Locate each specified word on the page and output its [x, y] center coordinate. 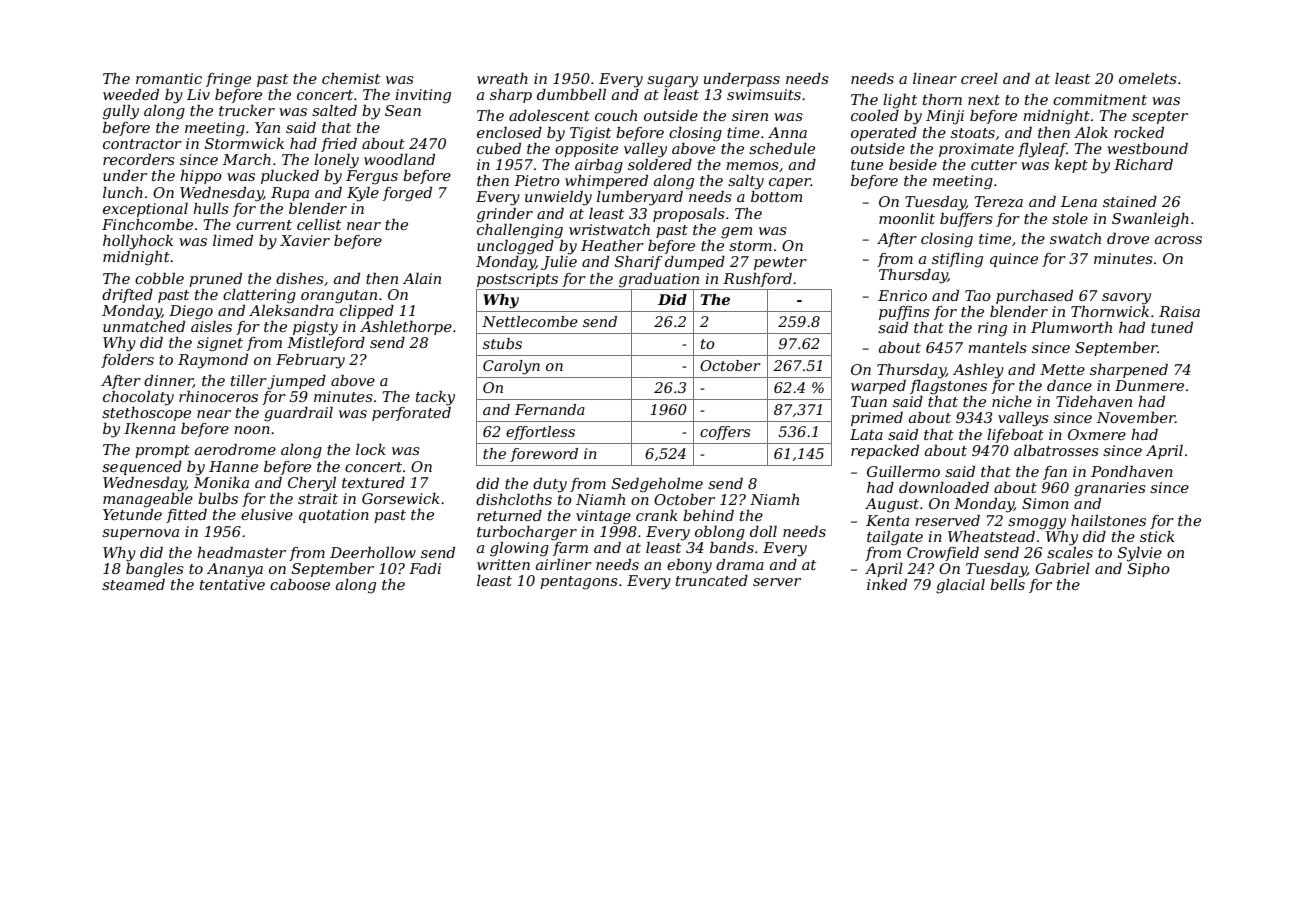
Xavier [305, 240]
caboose [300, 584]
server [777, 582]
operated [884, 134]
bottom [776, 196]
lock [371, 449]
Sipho [1149, 570]
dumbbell [571, 94]
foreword [544, 455]
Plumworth [1071, 327]
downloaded [944, 487]
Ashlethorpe [406, 328]
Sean [403, 110]
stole [1070, 218]
